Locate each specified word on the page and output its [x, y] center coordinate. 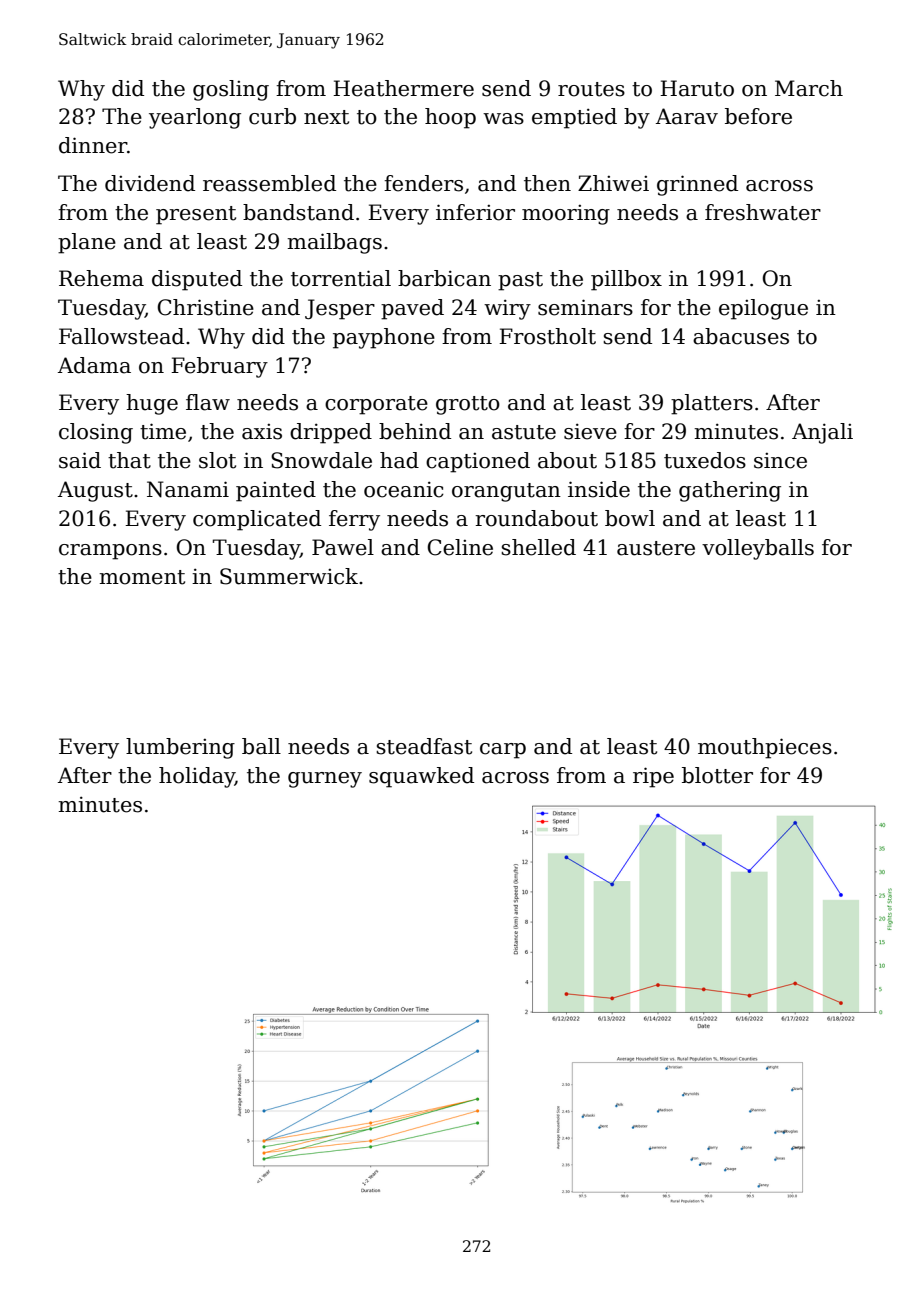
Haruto [697, 88]
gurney [325, 780]
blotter [717, 775]
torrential [341, 278]
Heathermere [403, 88]
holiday [197, 777]
